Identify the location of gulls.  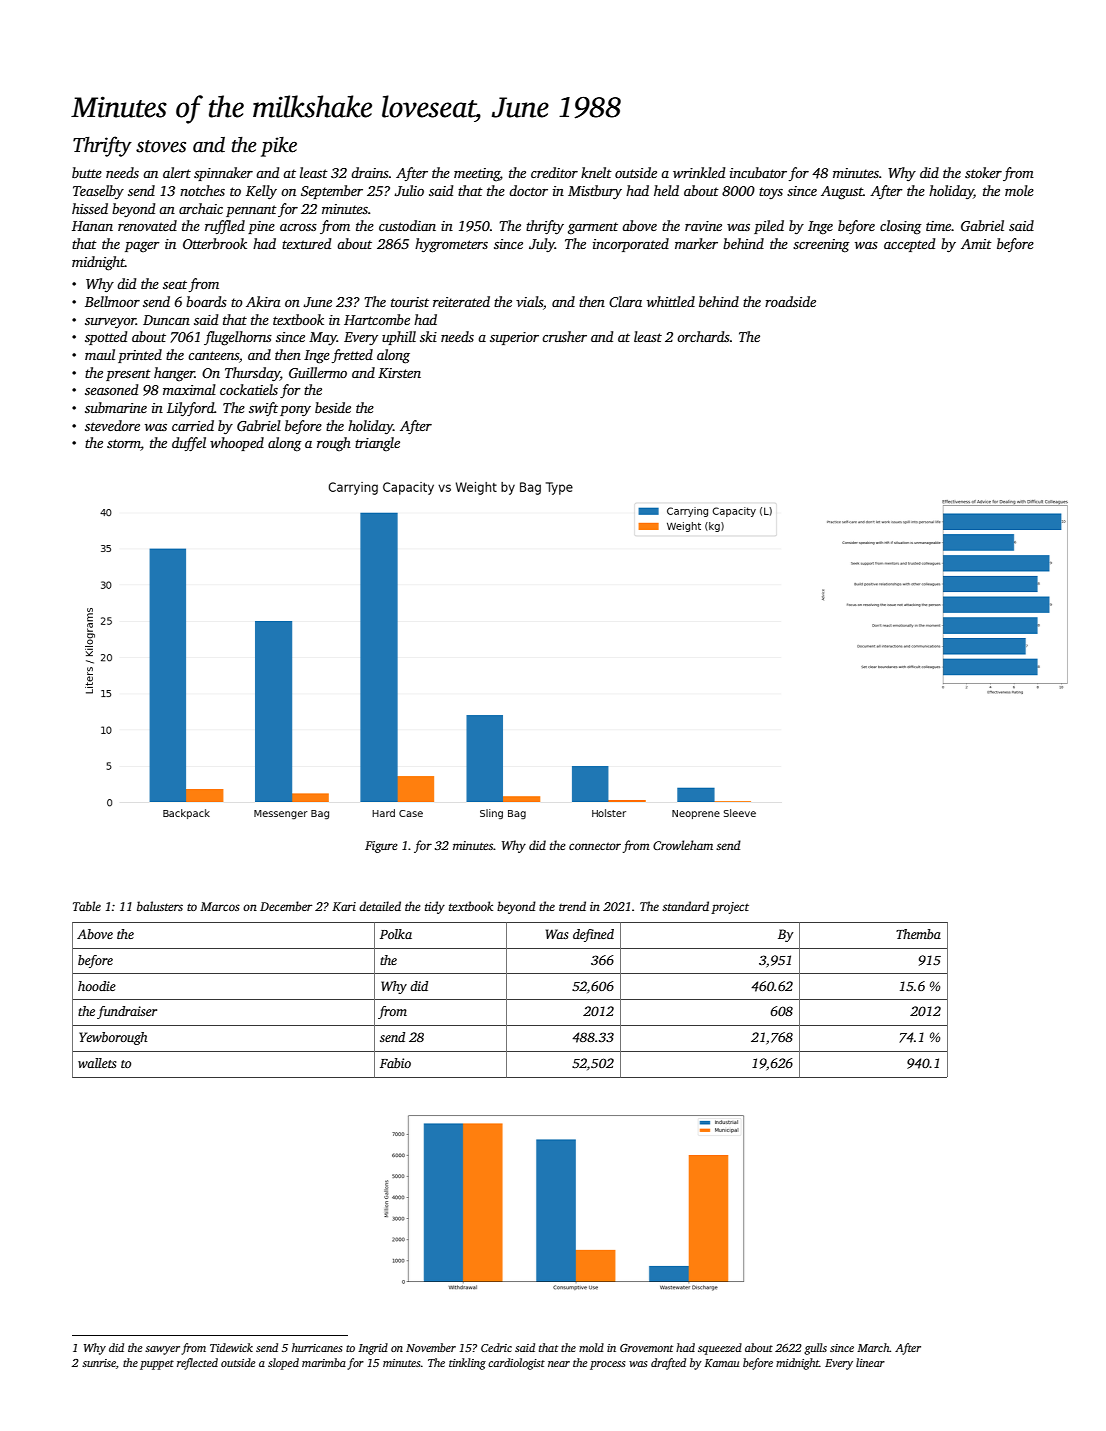
(815, 1349).
